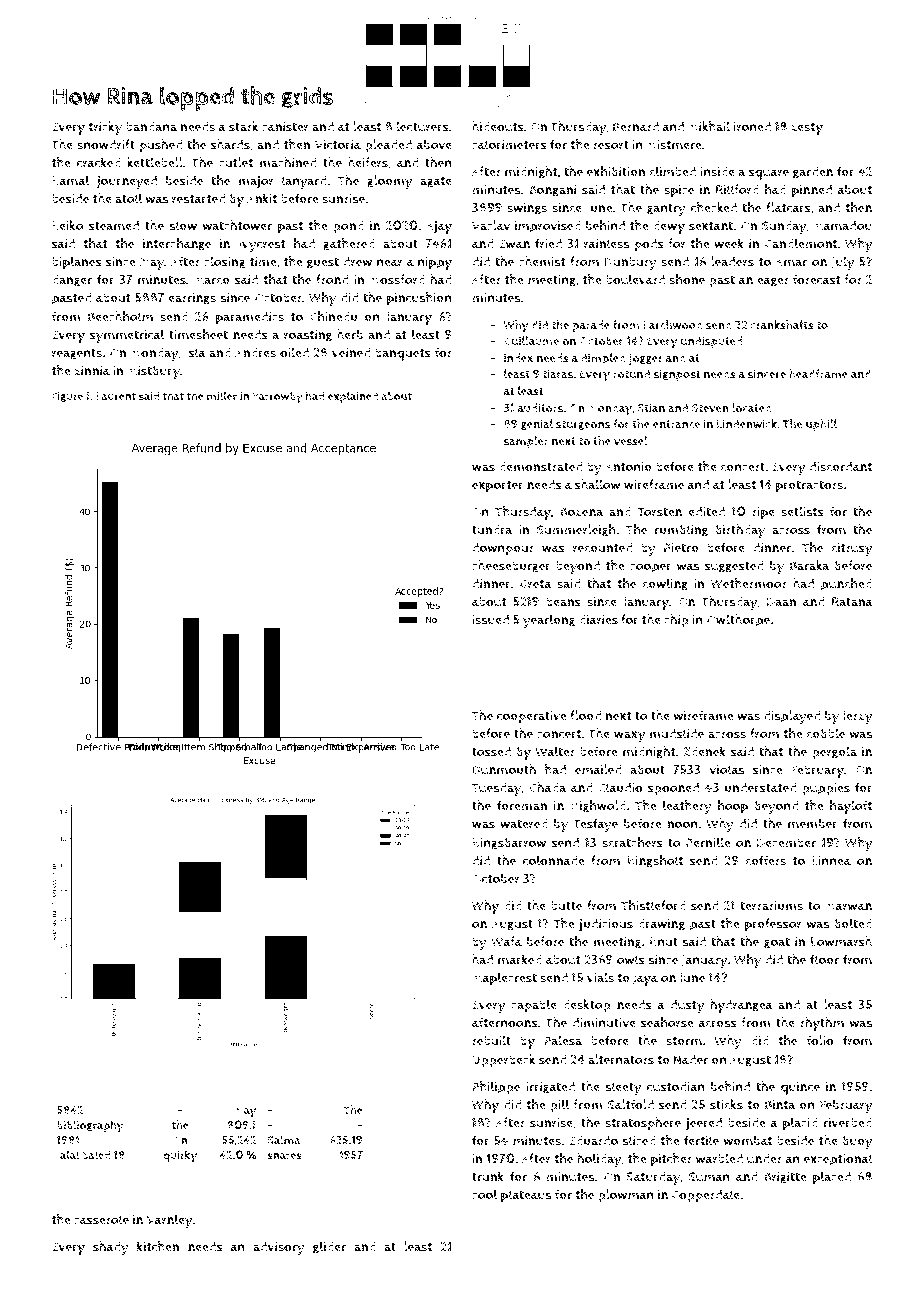  I want to click on advisory, so click(279, 1248).
